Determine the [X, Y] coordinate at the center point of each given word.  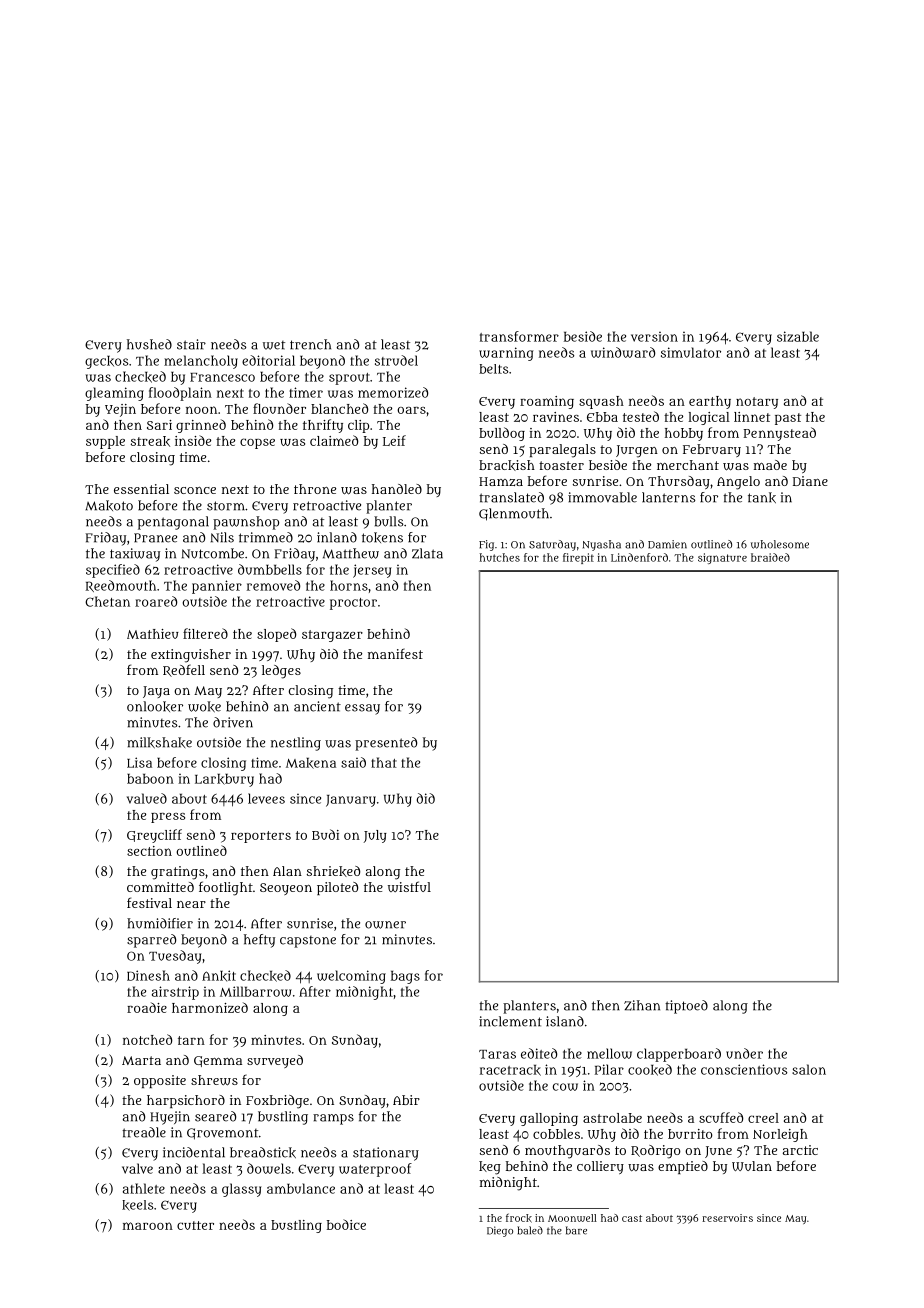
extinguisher [191, 656]
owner [385, 925]
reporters [261, 837]
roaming [547, 402]
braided [770, 557]
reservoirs [727, 1218]
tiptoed [686, 1007]
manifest [395, 653]
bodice [346, 1224]
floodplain [180, 394]
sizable [798, 336]
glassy [241, 1190]
